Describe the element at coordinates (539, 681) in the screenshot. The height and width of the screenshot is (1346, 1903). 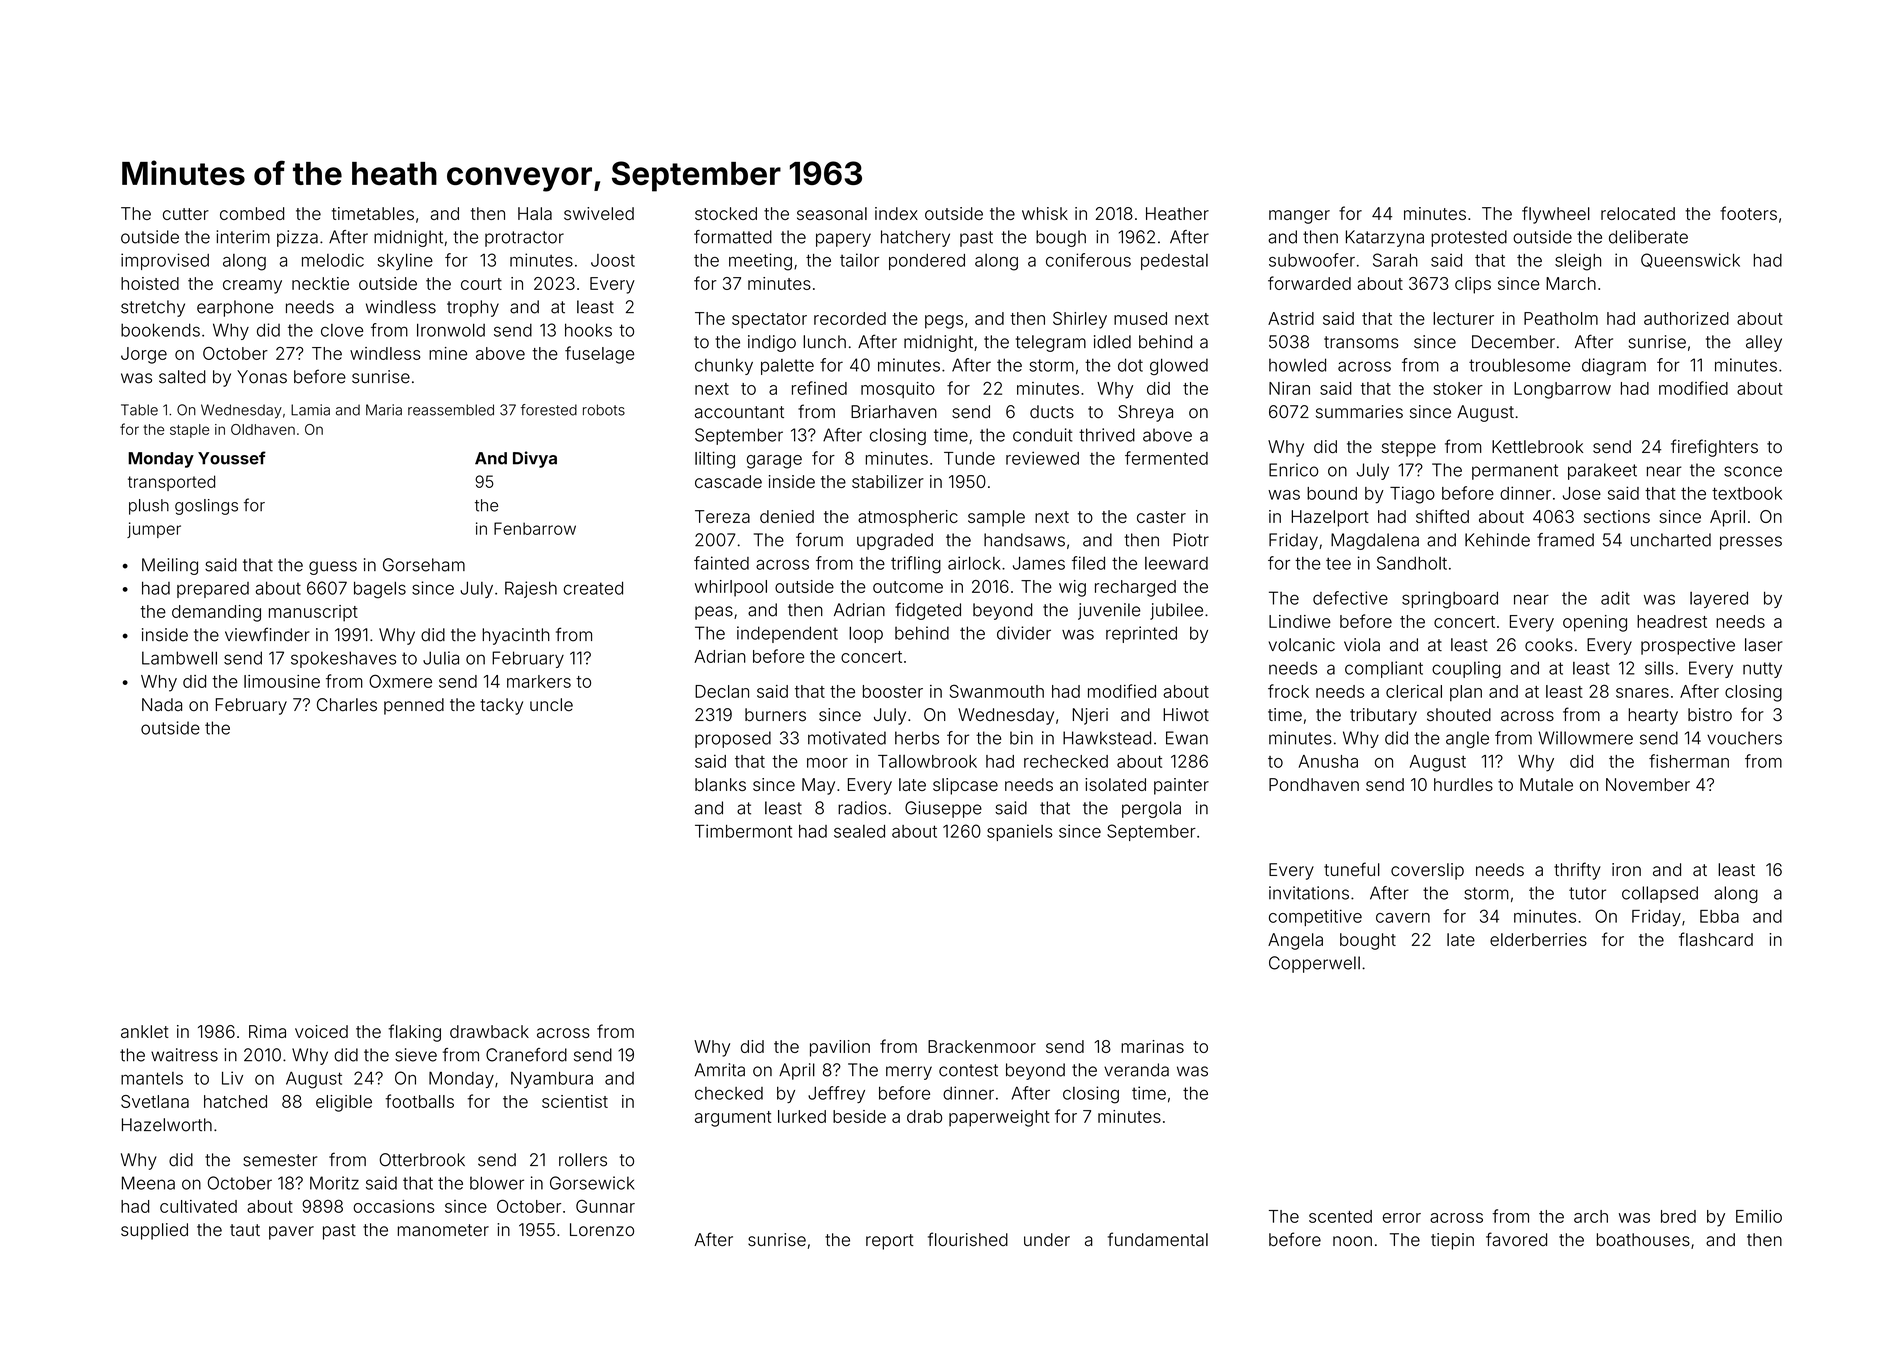
I see `markers` at that location.
